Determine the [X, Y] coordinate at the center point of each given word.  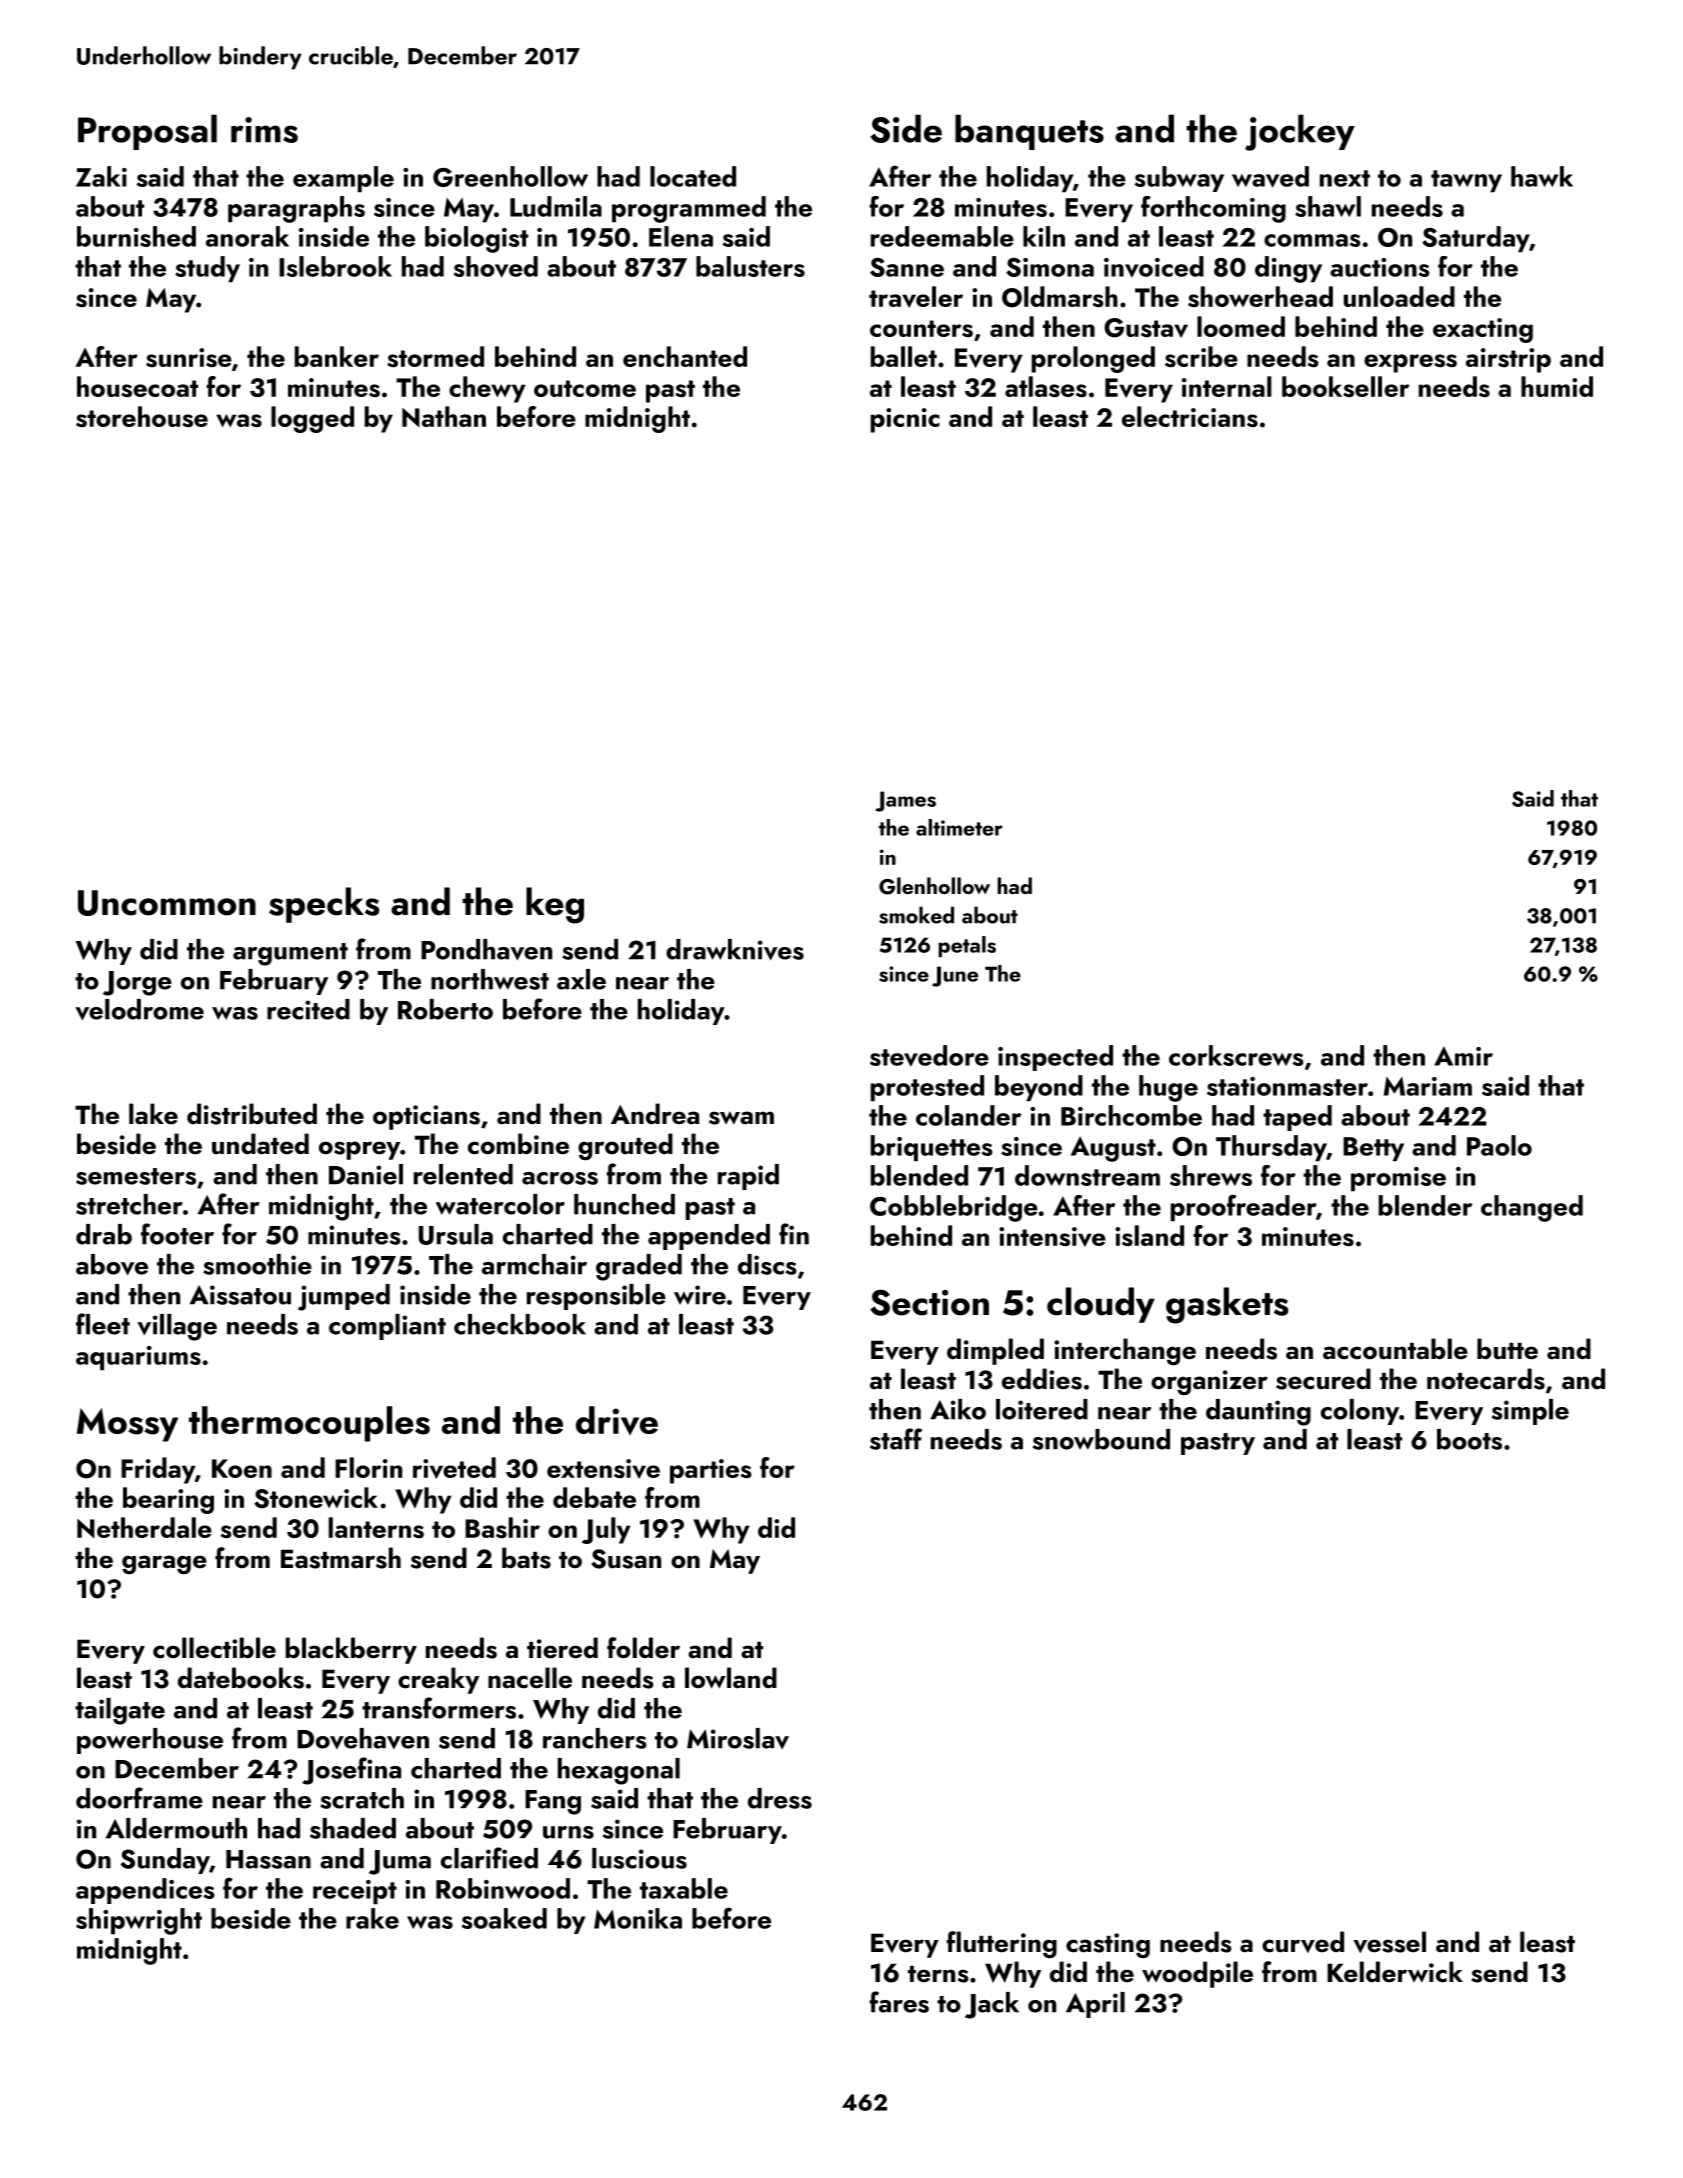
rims [264, 130]
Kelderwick [1395, 1972]
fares [899, 2002]
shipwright [139, 1921]
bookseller [1345, 386]
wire [700, 1295]
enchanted [685, 356]
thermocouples [309, 1424]
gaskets [1227, 1305]
